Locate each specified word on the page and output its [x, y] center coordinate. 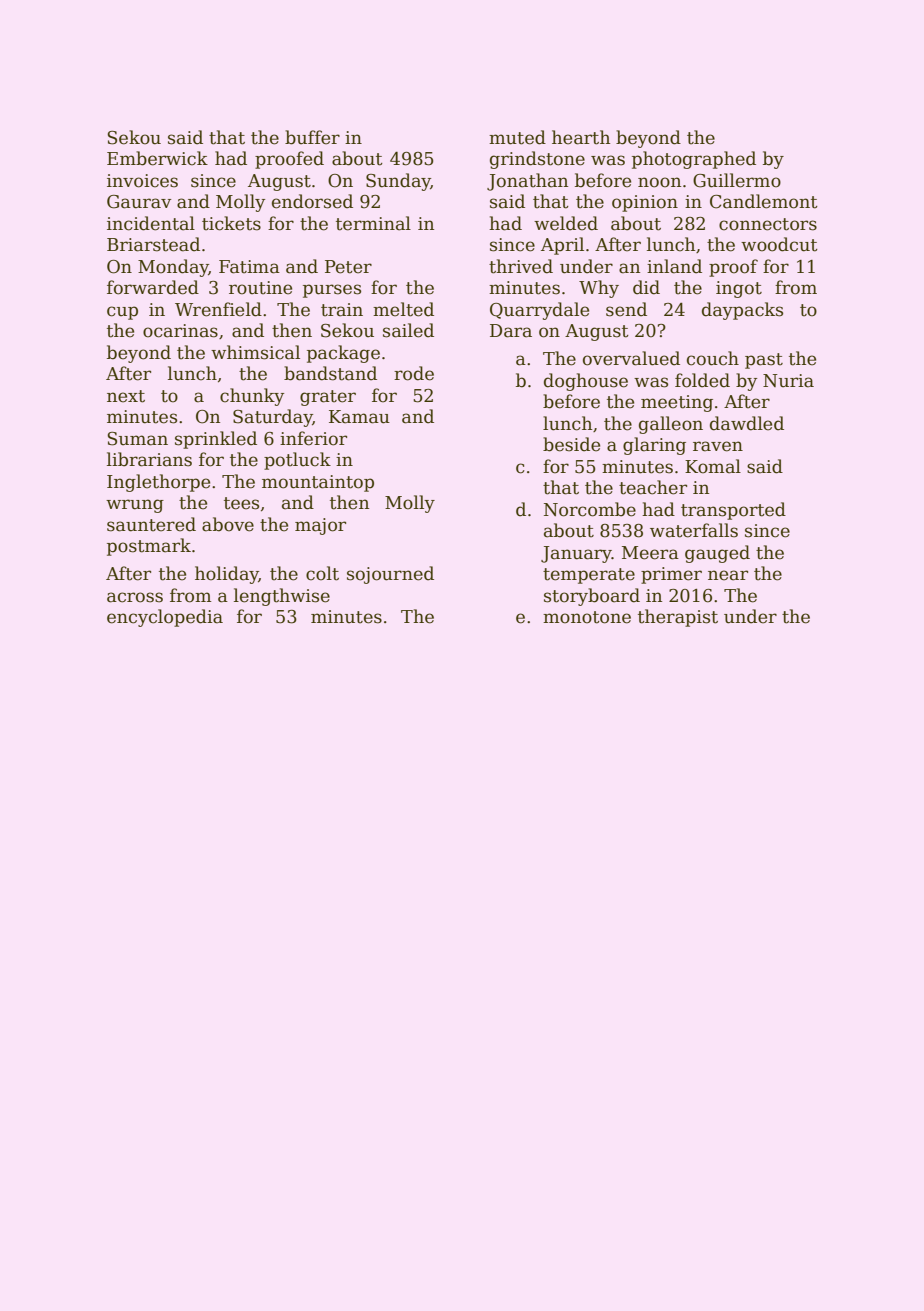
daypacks [742, 311]
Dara [511, 331]
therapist [678, 618]
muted [517, 137]
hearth [581, 137]
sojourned [390, 575]
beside [571, 444]
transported [733, 511]
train [342, 310]
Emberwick [157, 158]
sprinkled [216, 440]
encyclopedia [165, 618]
